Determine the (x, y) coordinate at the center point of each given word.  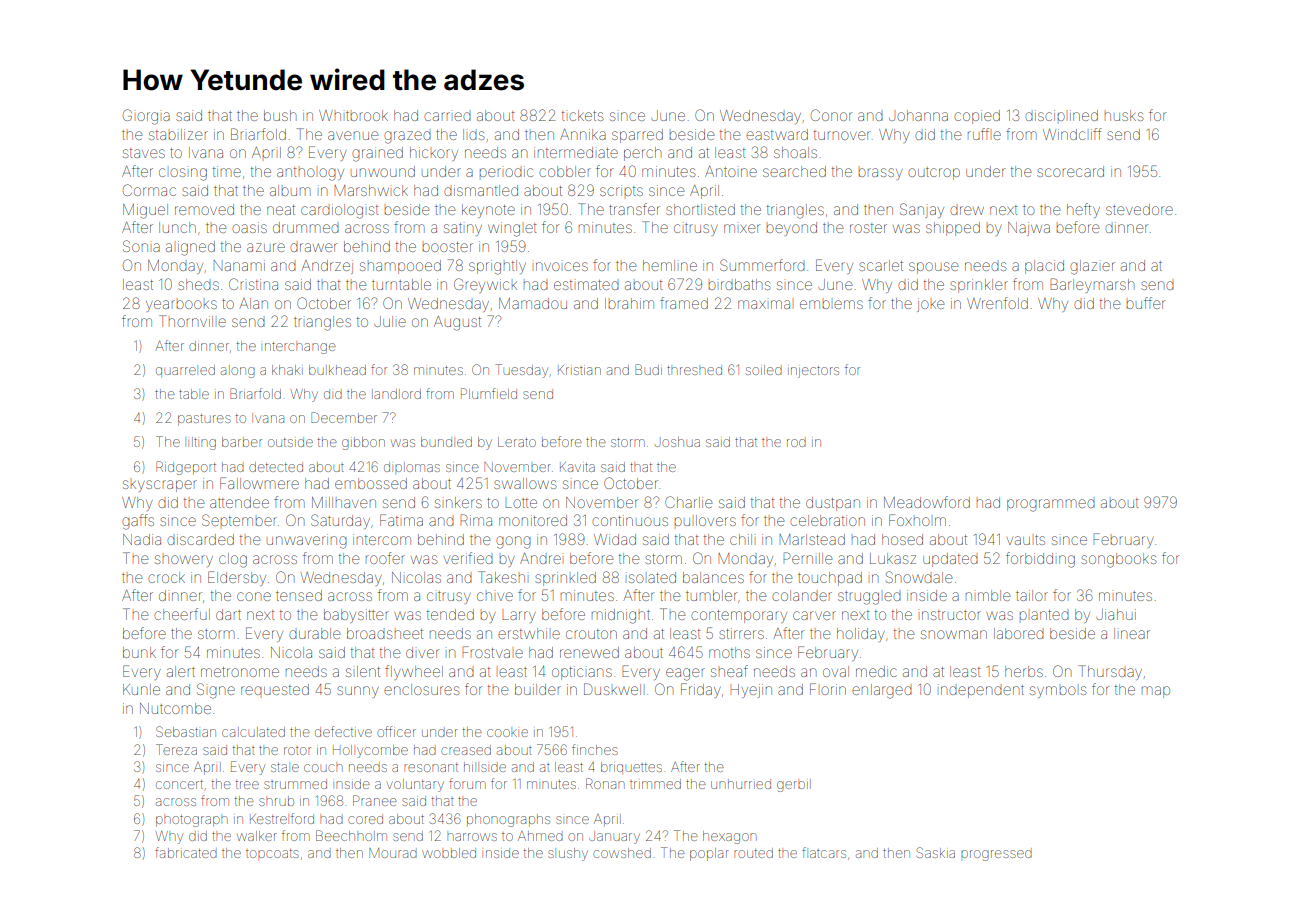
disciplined (1061, 115)
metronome (240, 672)
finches (594, 749)
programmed (1051, 505)
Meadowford (927, 502)
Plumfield (489, 393)
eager (685, 674)
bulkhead (337, 370)
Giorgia (146, 117)
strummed (295, 784)
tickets (582, 115)
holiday (861, 635)
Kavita (577, 467)
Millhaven (344, 502)
